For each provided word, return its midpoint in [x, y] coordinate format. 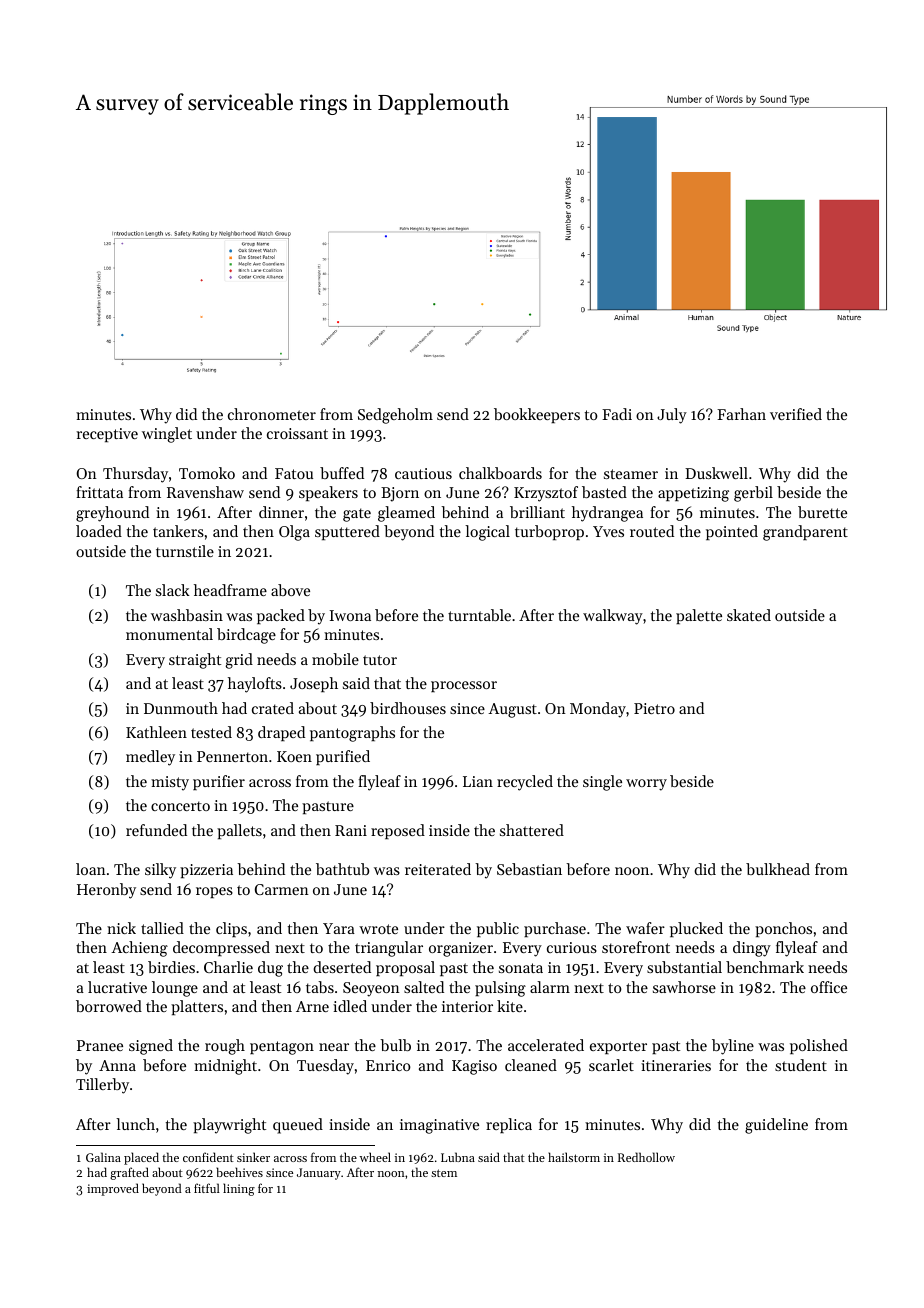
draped [281, 733]
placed [141, 1158]
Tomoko [207, 473]
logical [487, 533]
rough [225, 1047]
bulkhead [778, 869]
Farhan [741, 414]
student [801, 1065]
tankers [178, 531]
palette [699, 616]
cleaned [531, 1065]
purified [343, 757]
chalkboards [500, 473]
